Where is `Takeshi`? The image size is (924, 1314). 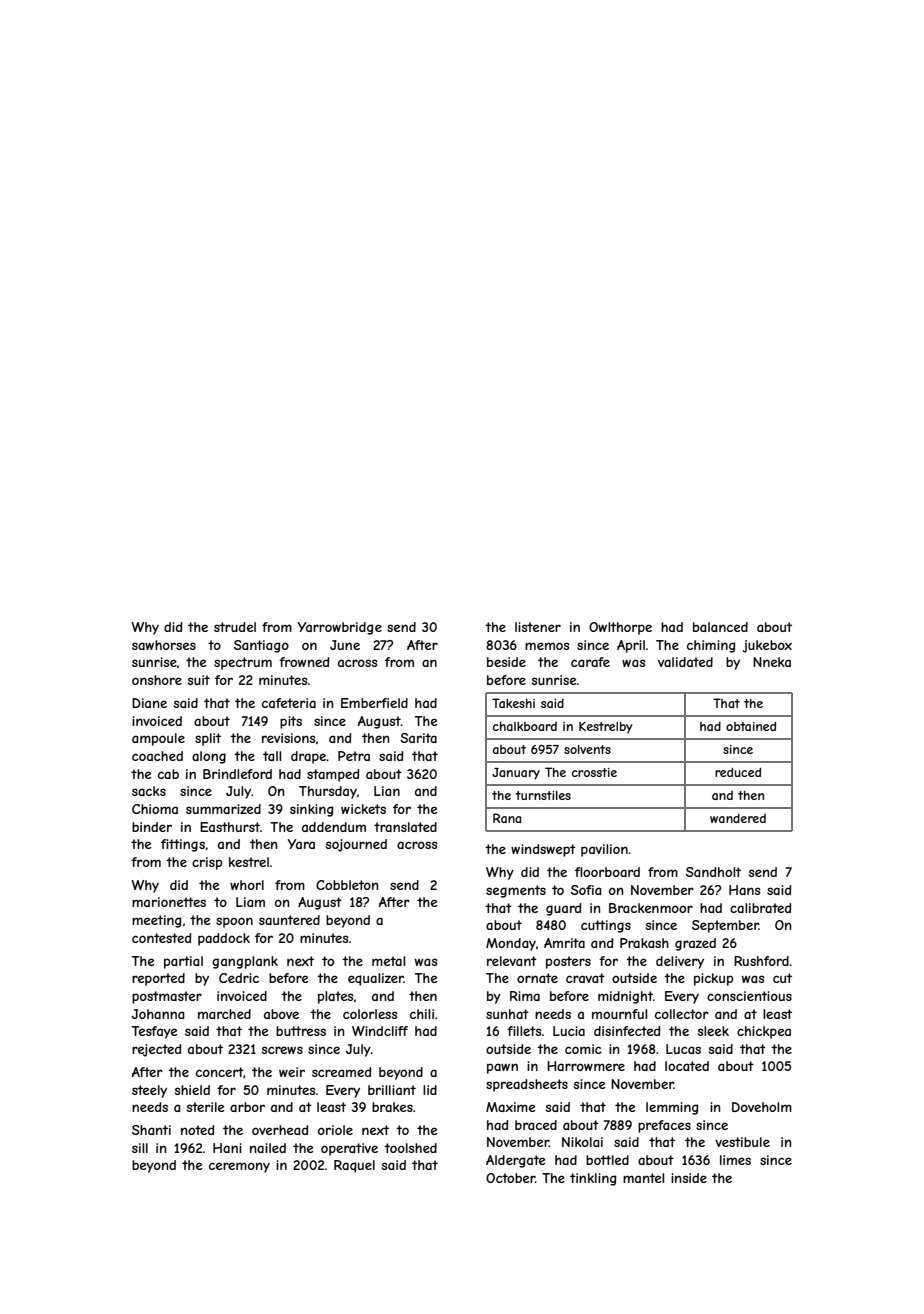
Takeshi is located at coordinates (513, 703).
